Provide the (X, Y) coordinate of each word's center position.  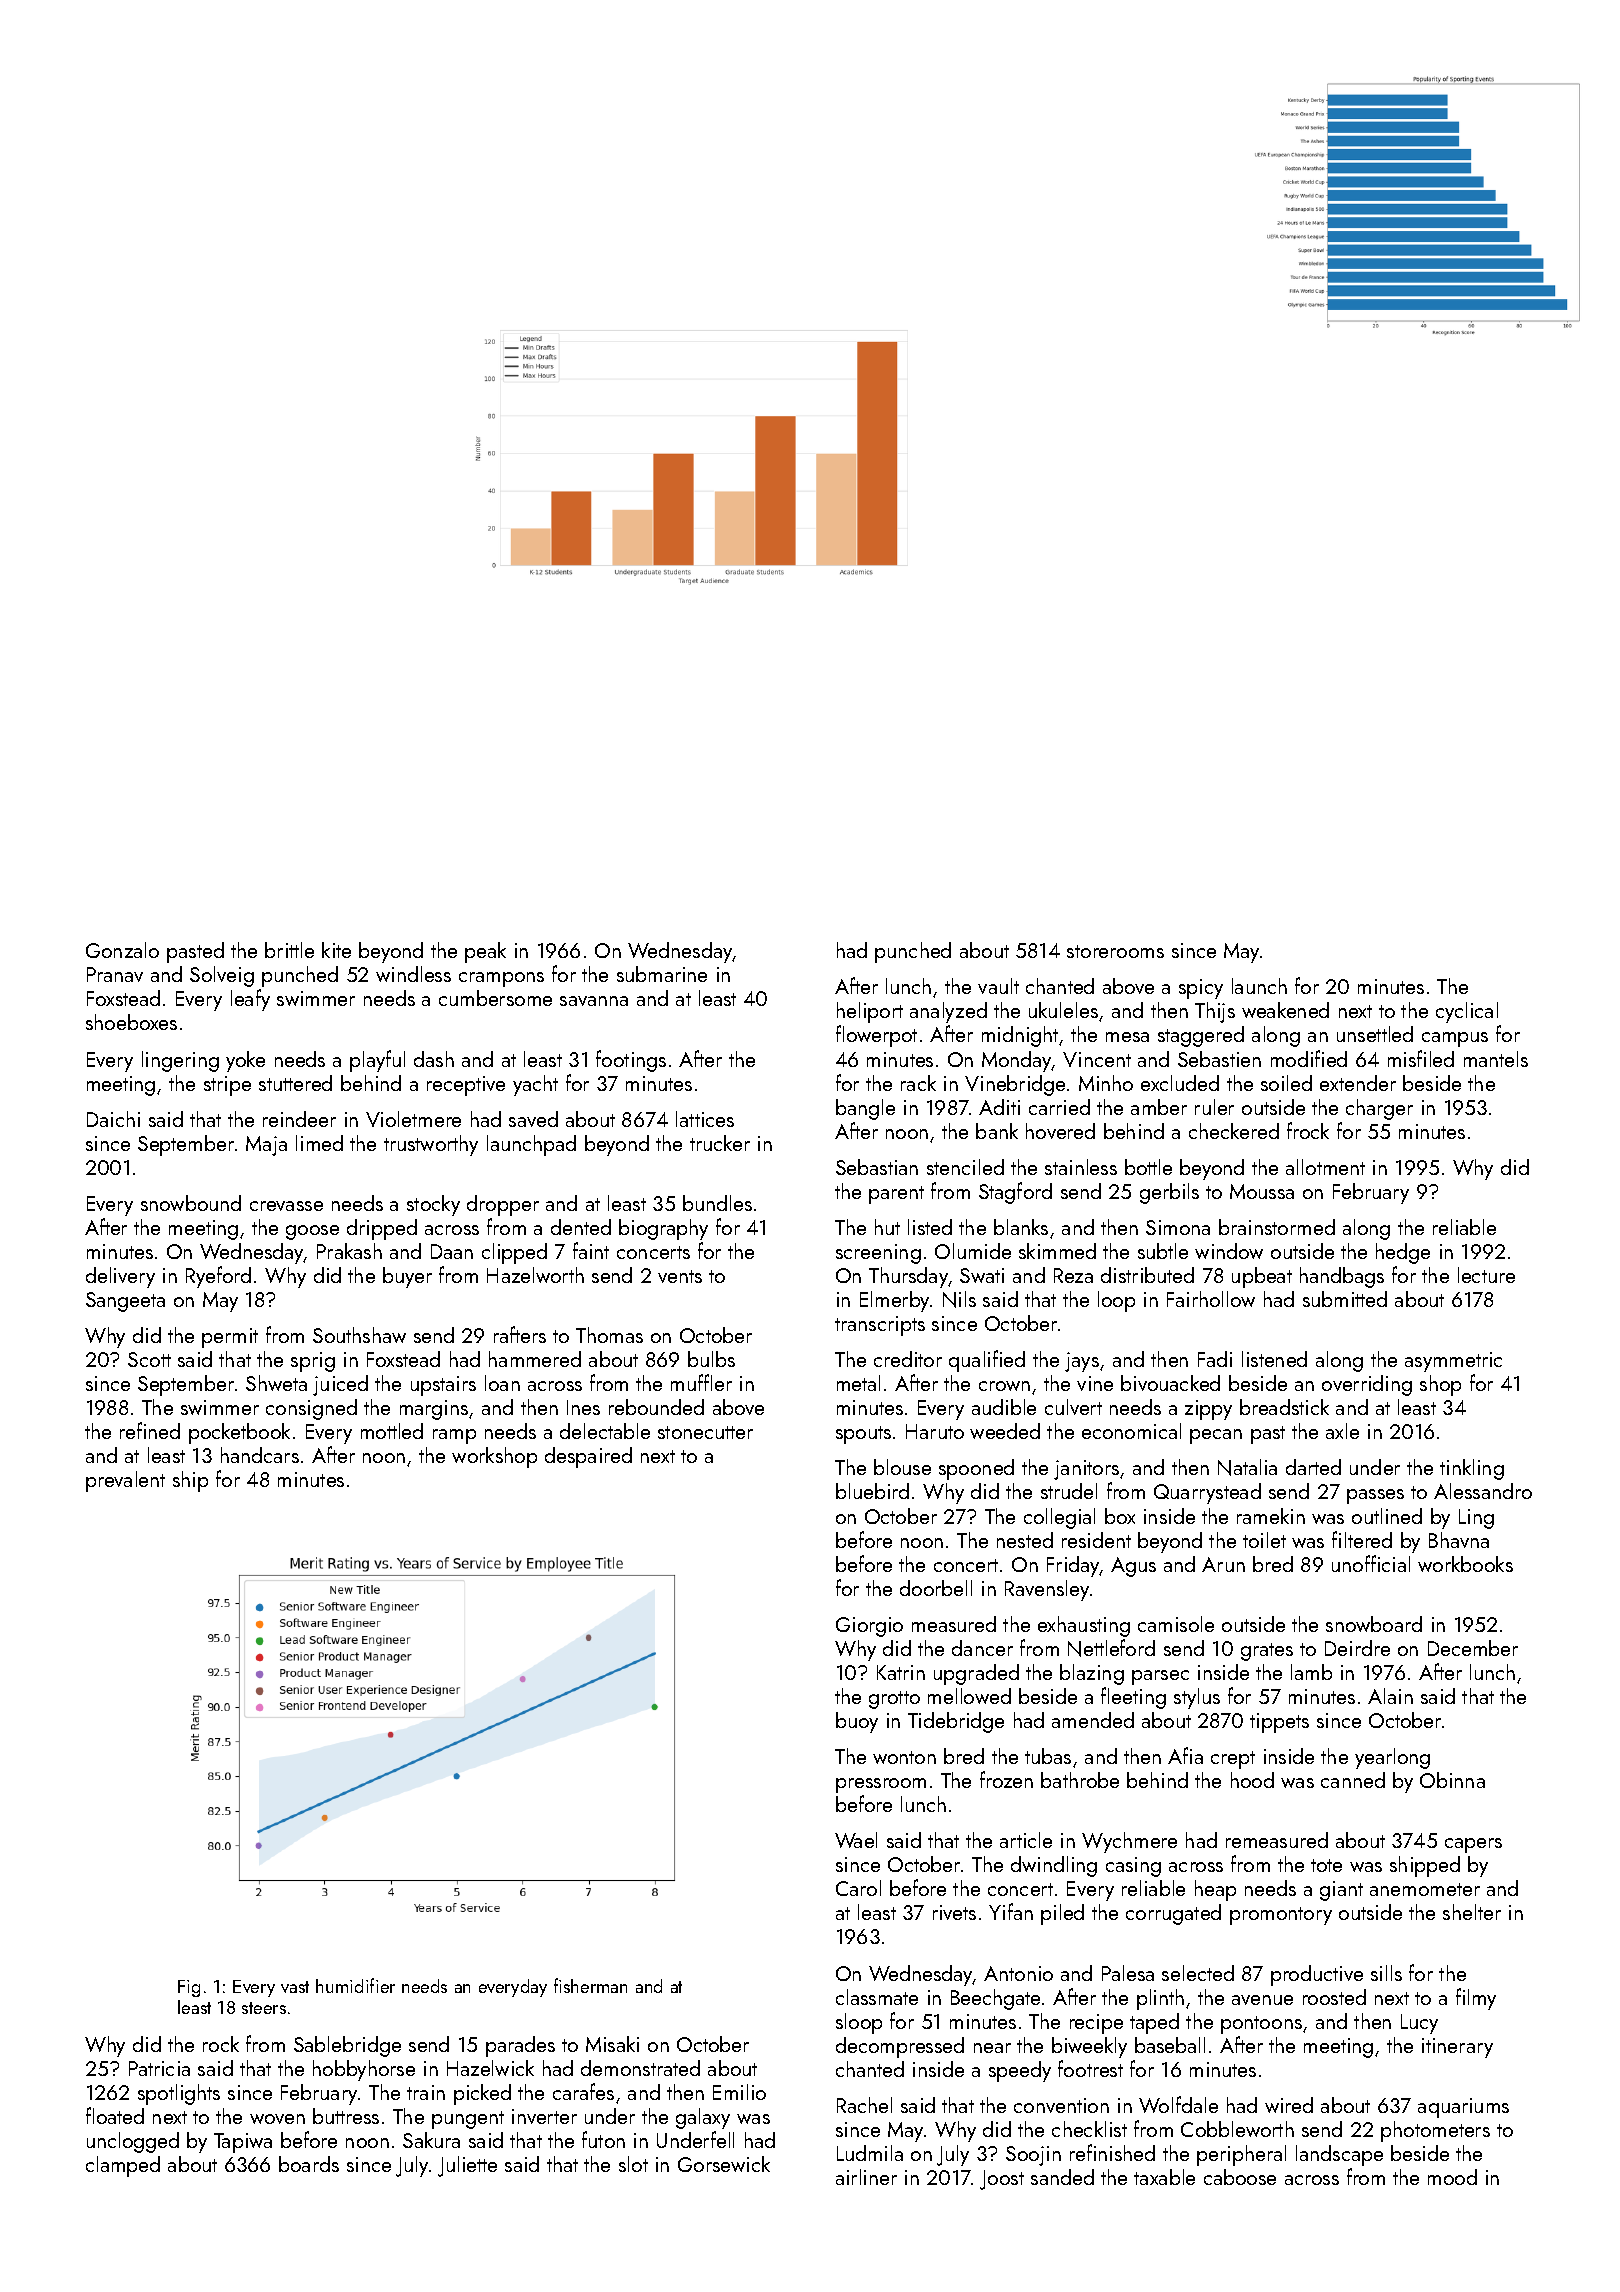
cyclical (1467, 1012)
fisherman (590, 1985)
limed (319, 1143)
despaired (588, 1457)
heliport (870, 1012)
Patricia (159, 2068)
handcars (260, 1455)
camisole (1176, 1624)
